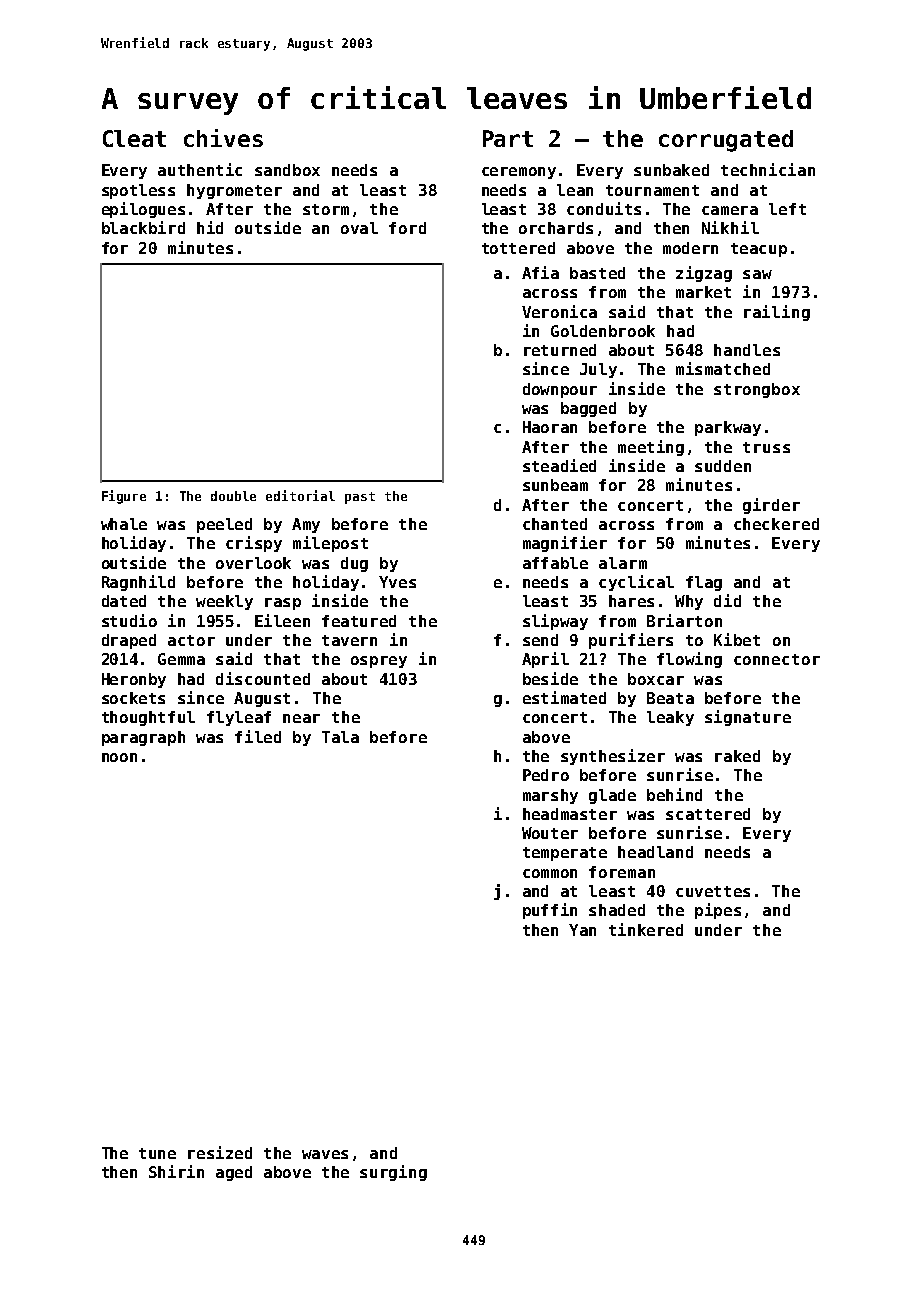 Image resolution: width=924 pixels, height=1311 pixels. What do you see at coordinates (508, 138) in the screenshot?
I see `Part` at bounding box center [508, 138].
